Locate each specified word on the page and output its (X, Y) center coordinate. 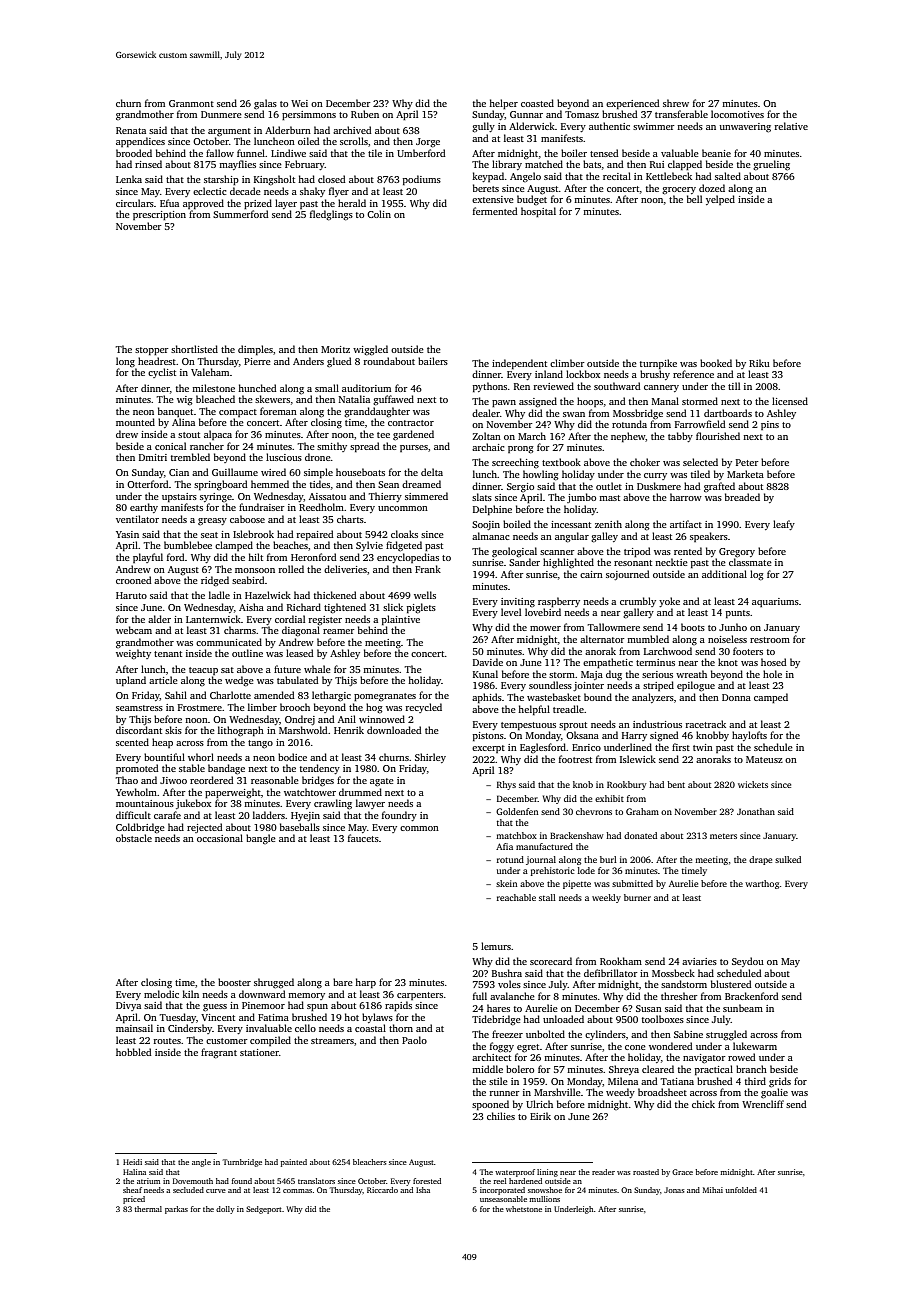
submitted (632, 883)
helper (503, 104)
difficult (133, 815)
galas (265, 104)
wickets (753, 784)
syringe (216, 497)
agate (382, 782)
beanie (716, 153)
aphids (487, 698)
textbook (561, 462)
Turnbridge (242, 1163)
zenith (608, 524)
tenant (168, 654)
